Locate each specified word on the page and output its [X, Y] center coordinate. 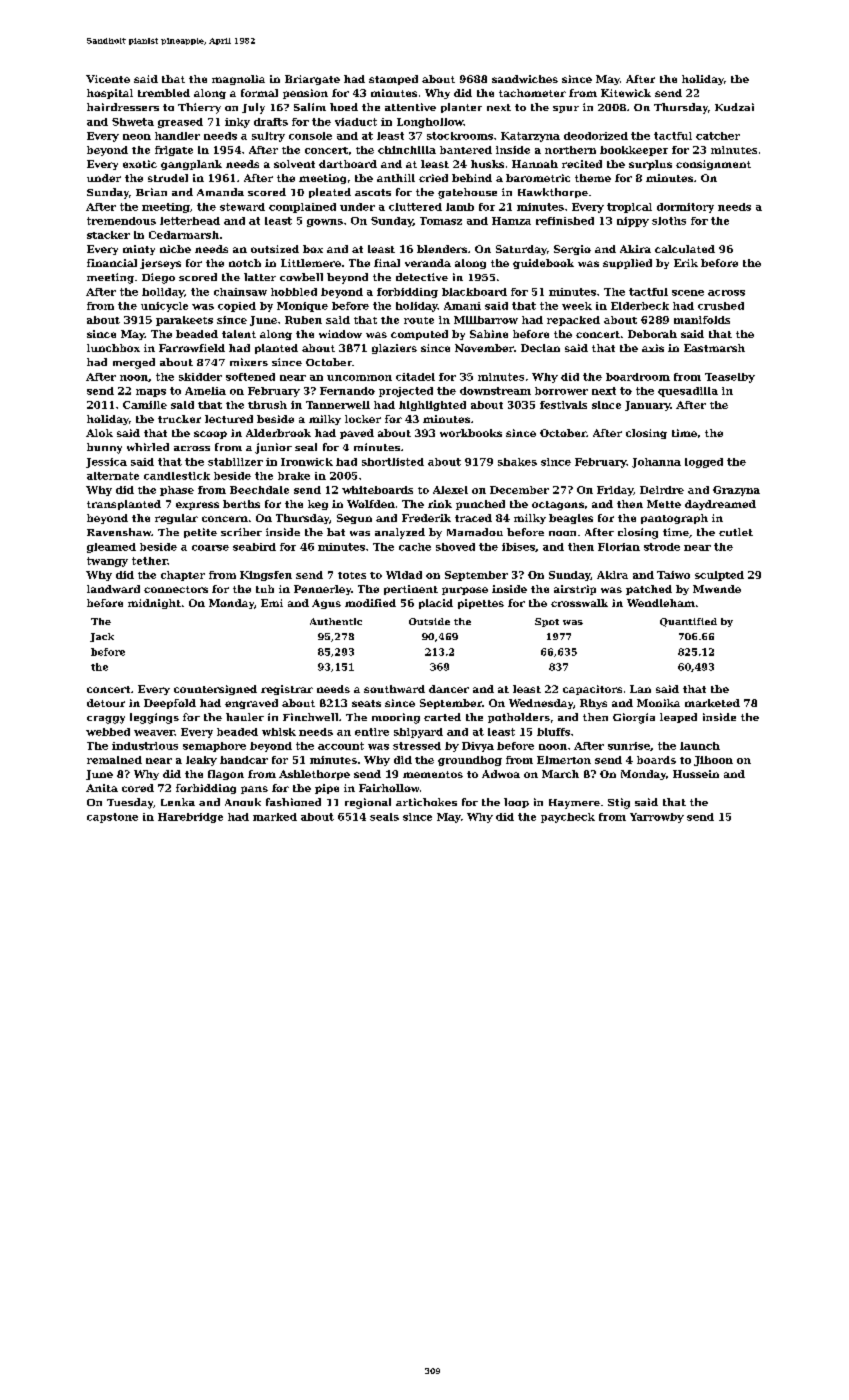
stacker [108, 235]
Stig [619, 803]
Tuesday [130, 803]
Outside [429, 621]
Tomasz [441, 221]
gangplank [191, 165]
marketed [712, 703]
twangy [107, 562]
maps [151, 393]
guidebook [543, 264]
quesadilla [688, 392]
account [341, 746]
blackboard [474, 292]
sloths [669, 221]
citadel [415, 377]
